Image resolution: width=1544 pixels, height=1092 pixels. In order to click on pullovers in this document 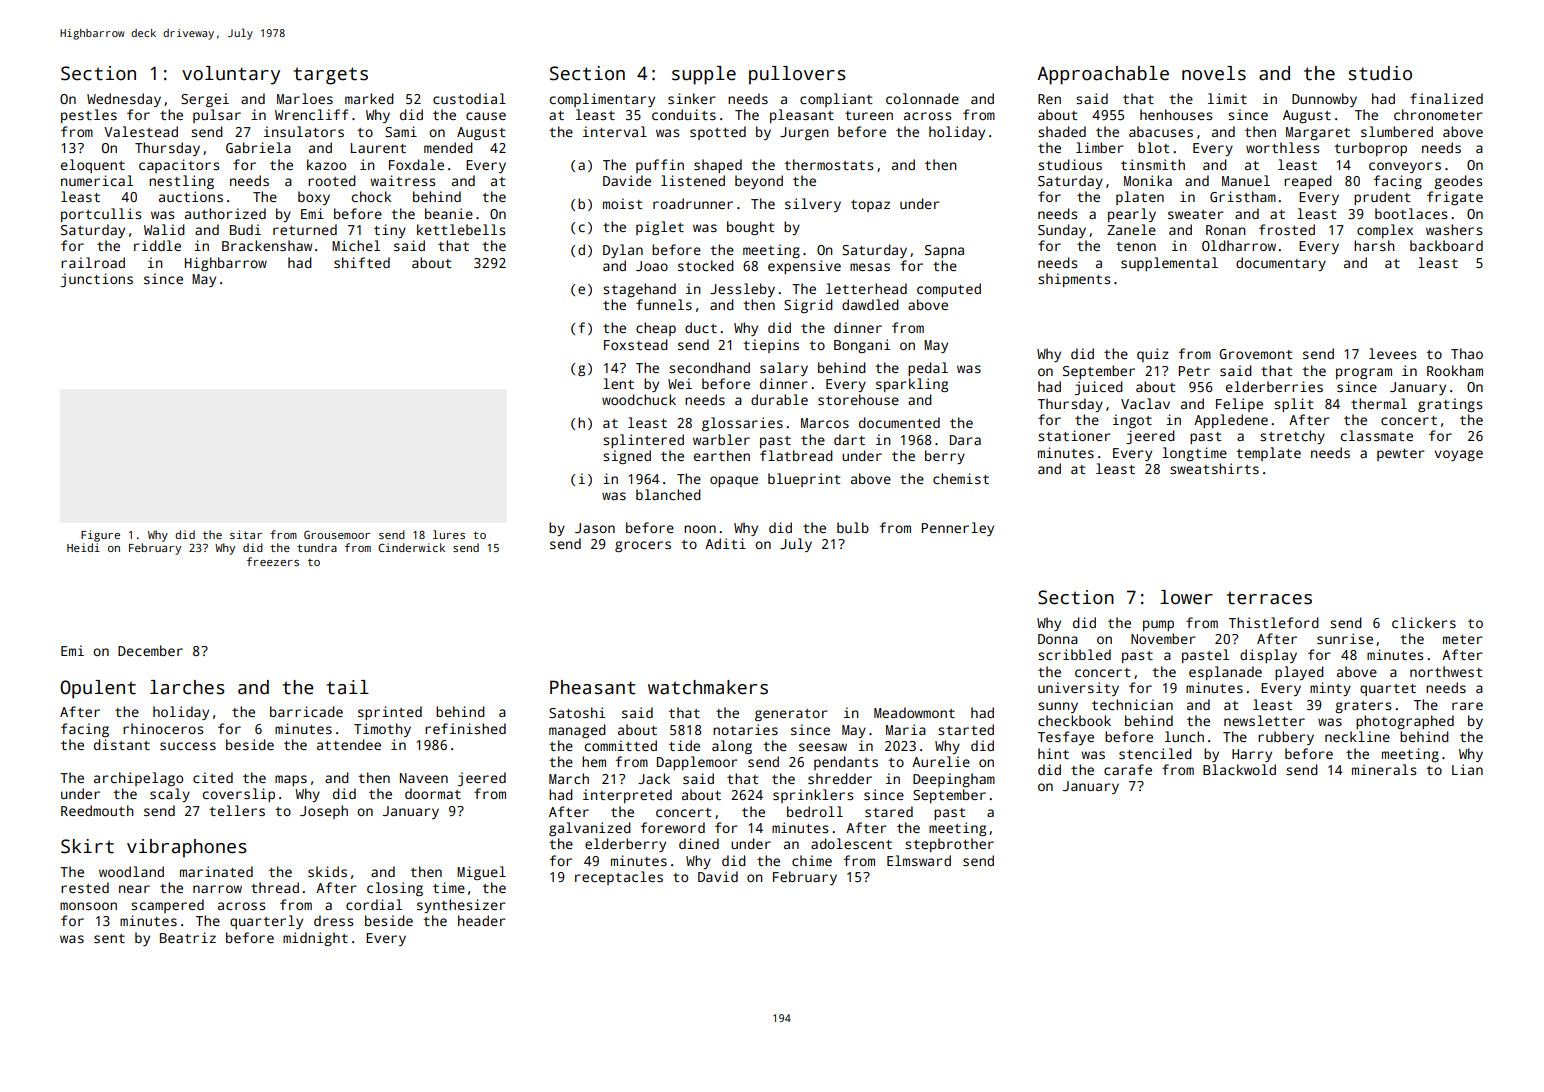, I will do `click(797, 75)`.
